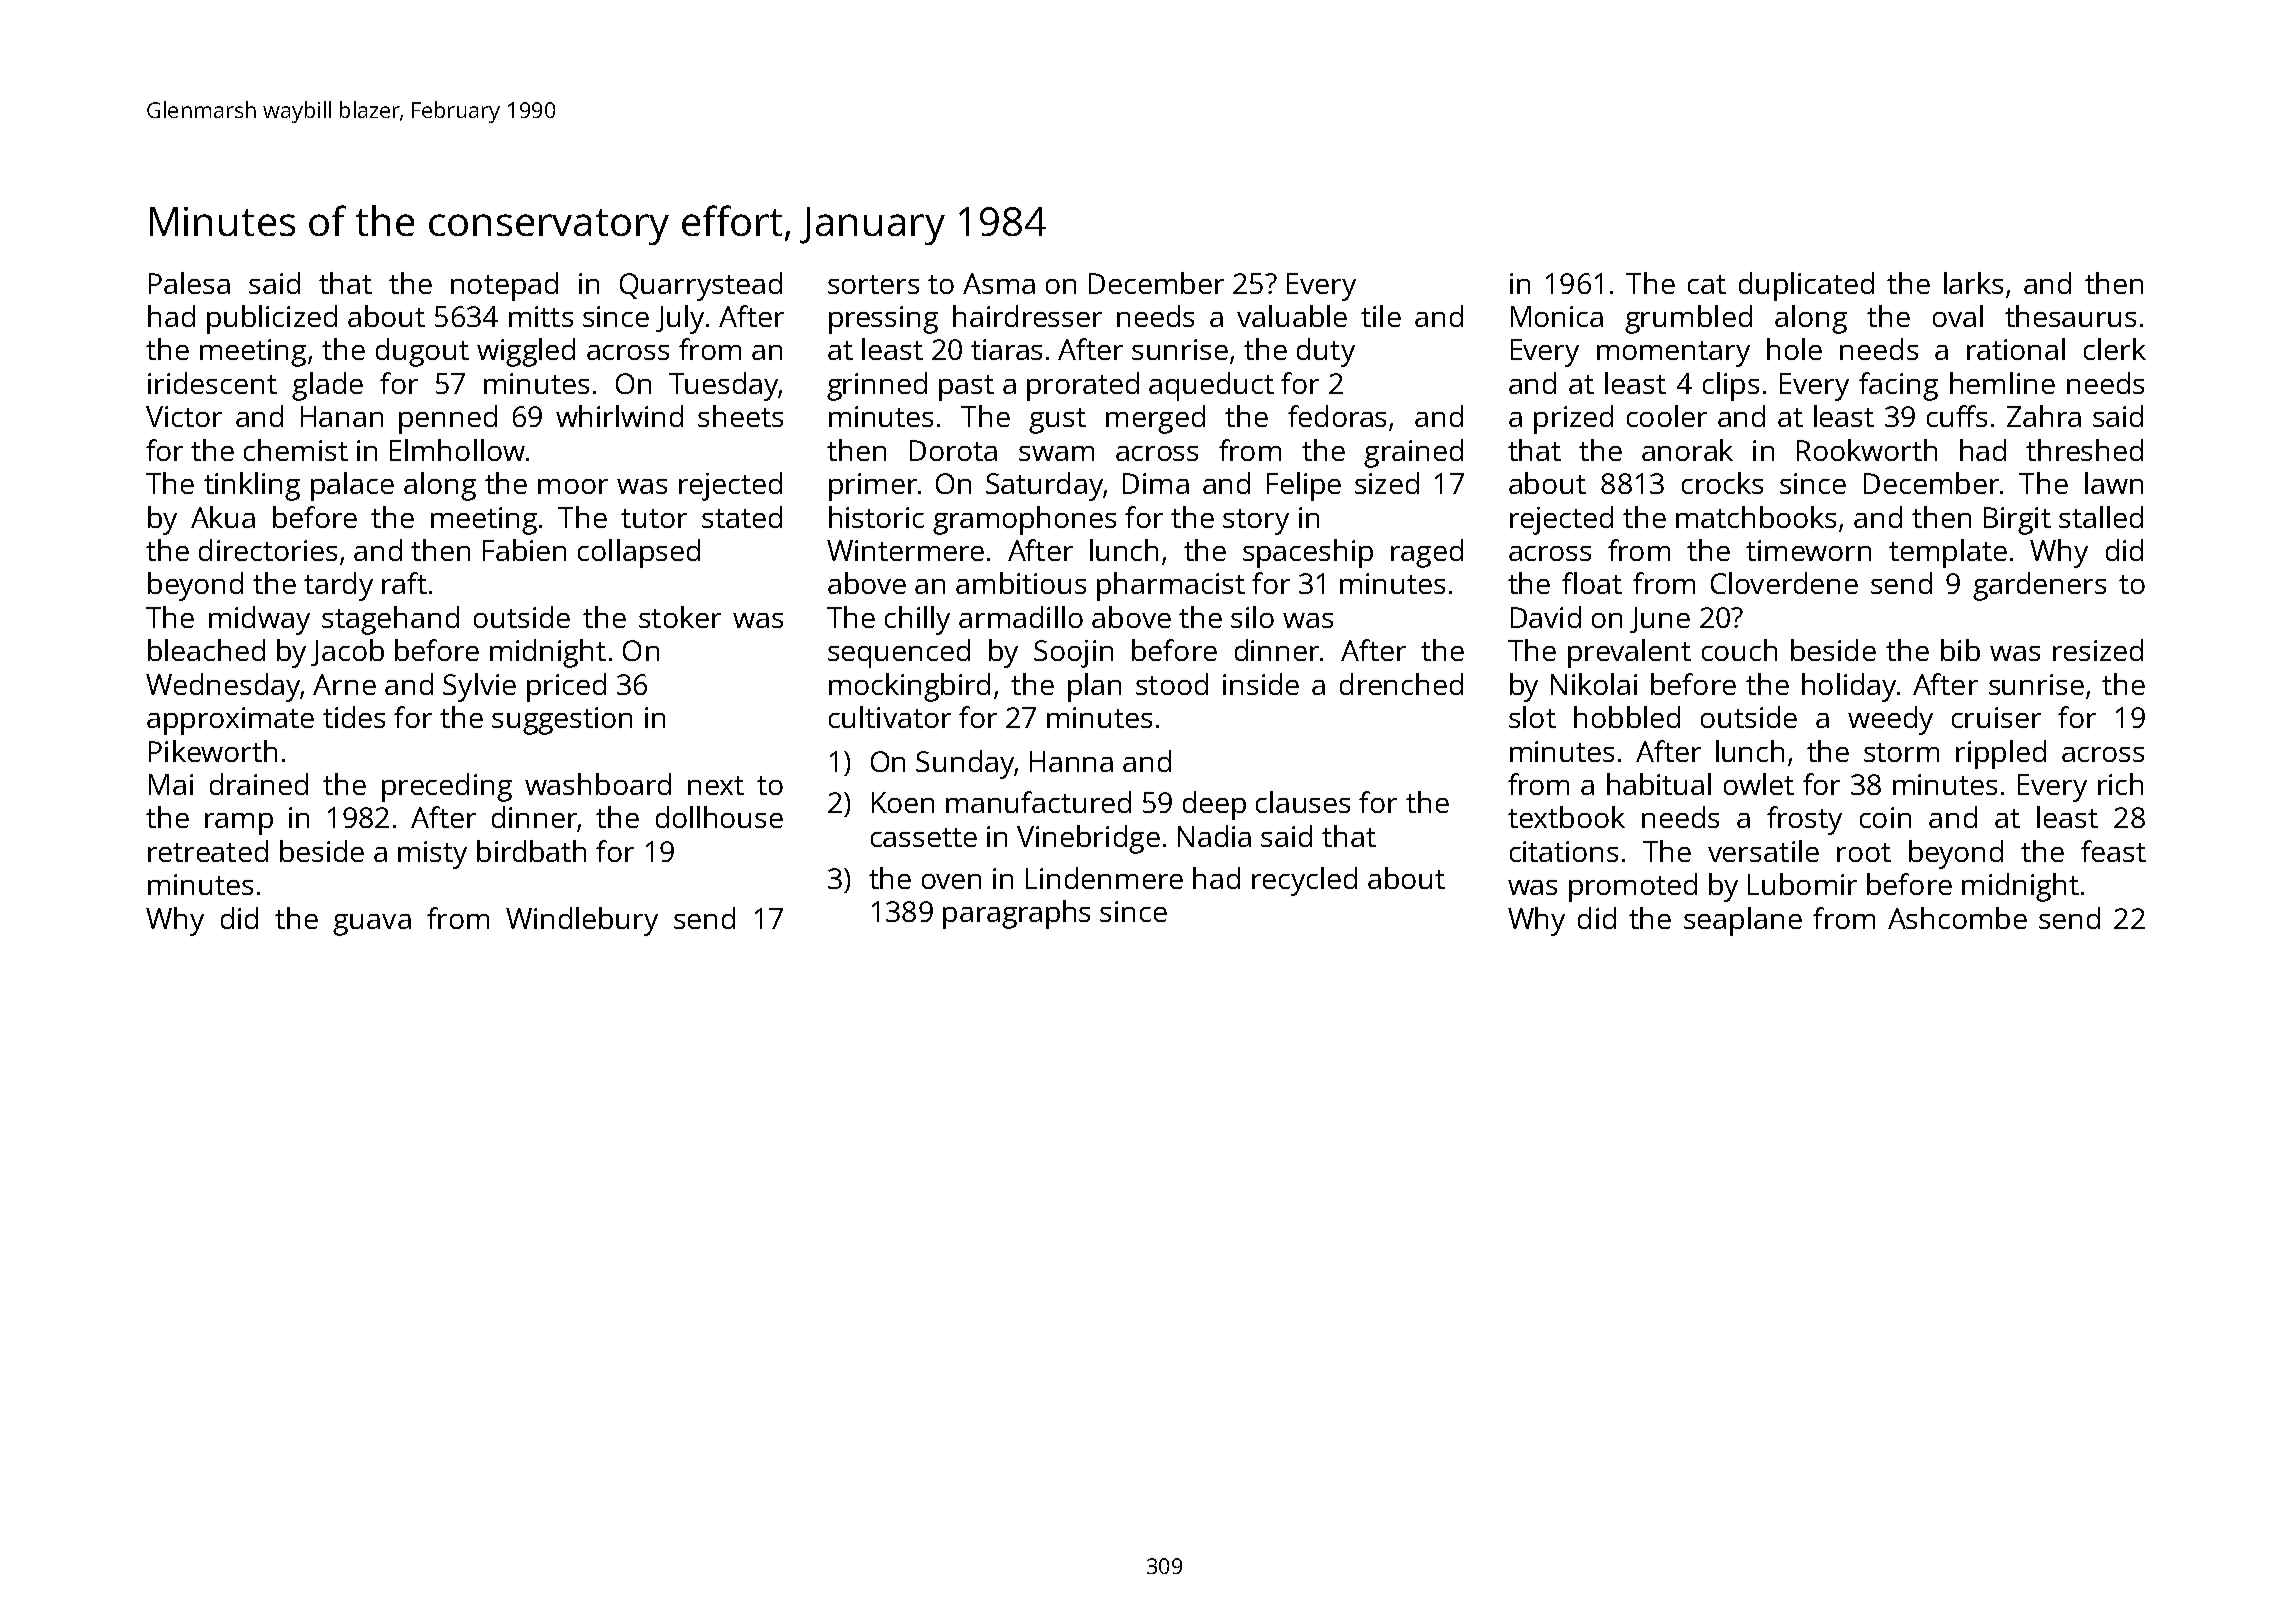 This document has height=1620, width=2292. What do you see at coordinates (189, 283) in the document?
I see `Palesa` at bounding box center [189, 283].
